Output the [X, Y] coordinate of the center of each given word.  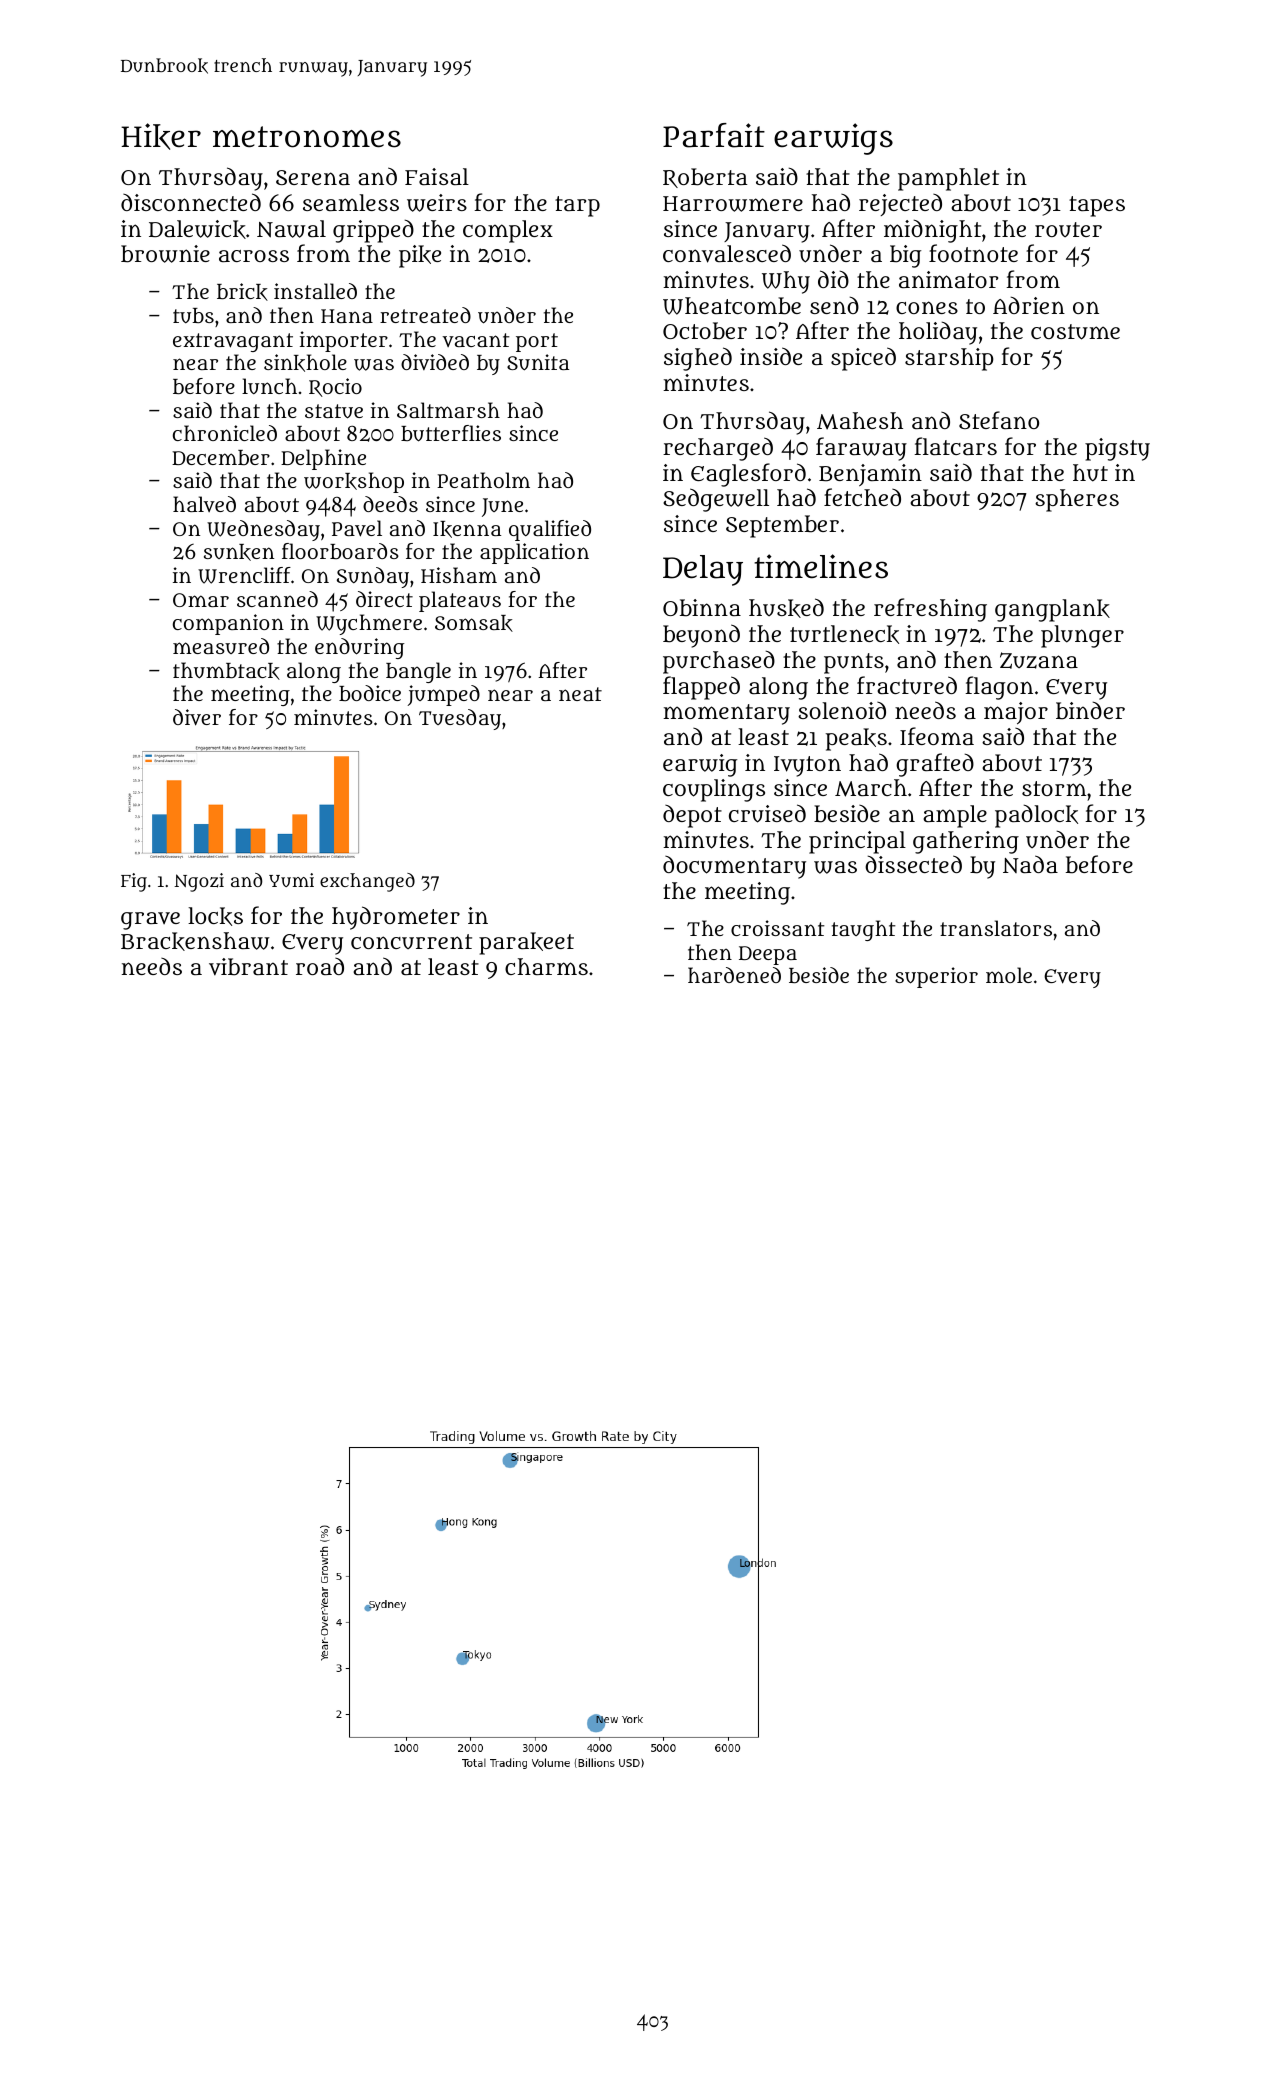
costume [1075, 332]
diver [197, 717]
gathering [966, 842]
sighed [698, 359]
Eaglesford [748, 475]
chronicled [225, 433]
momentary [726, 714]
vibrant [248, 967]
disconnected [191, 202]
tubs [193, 315]
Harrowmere [733, 204]
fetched [862, 497]
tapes [1097, 206]
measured [221, 646]
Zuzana [1039, 660]
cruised [767, 813]
